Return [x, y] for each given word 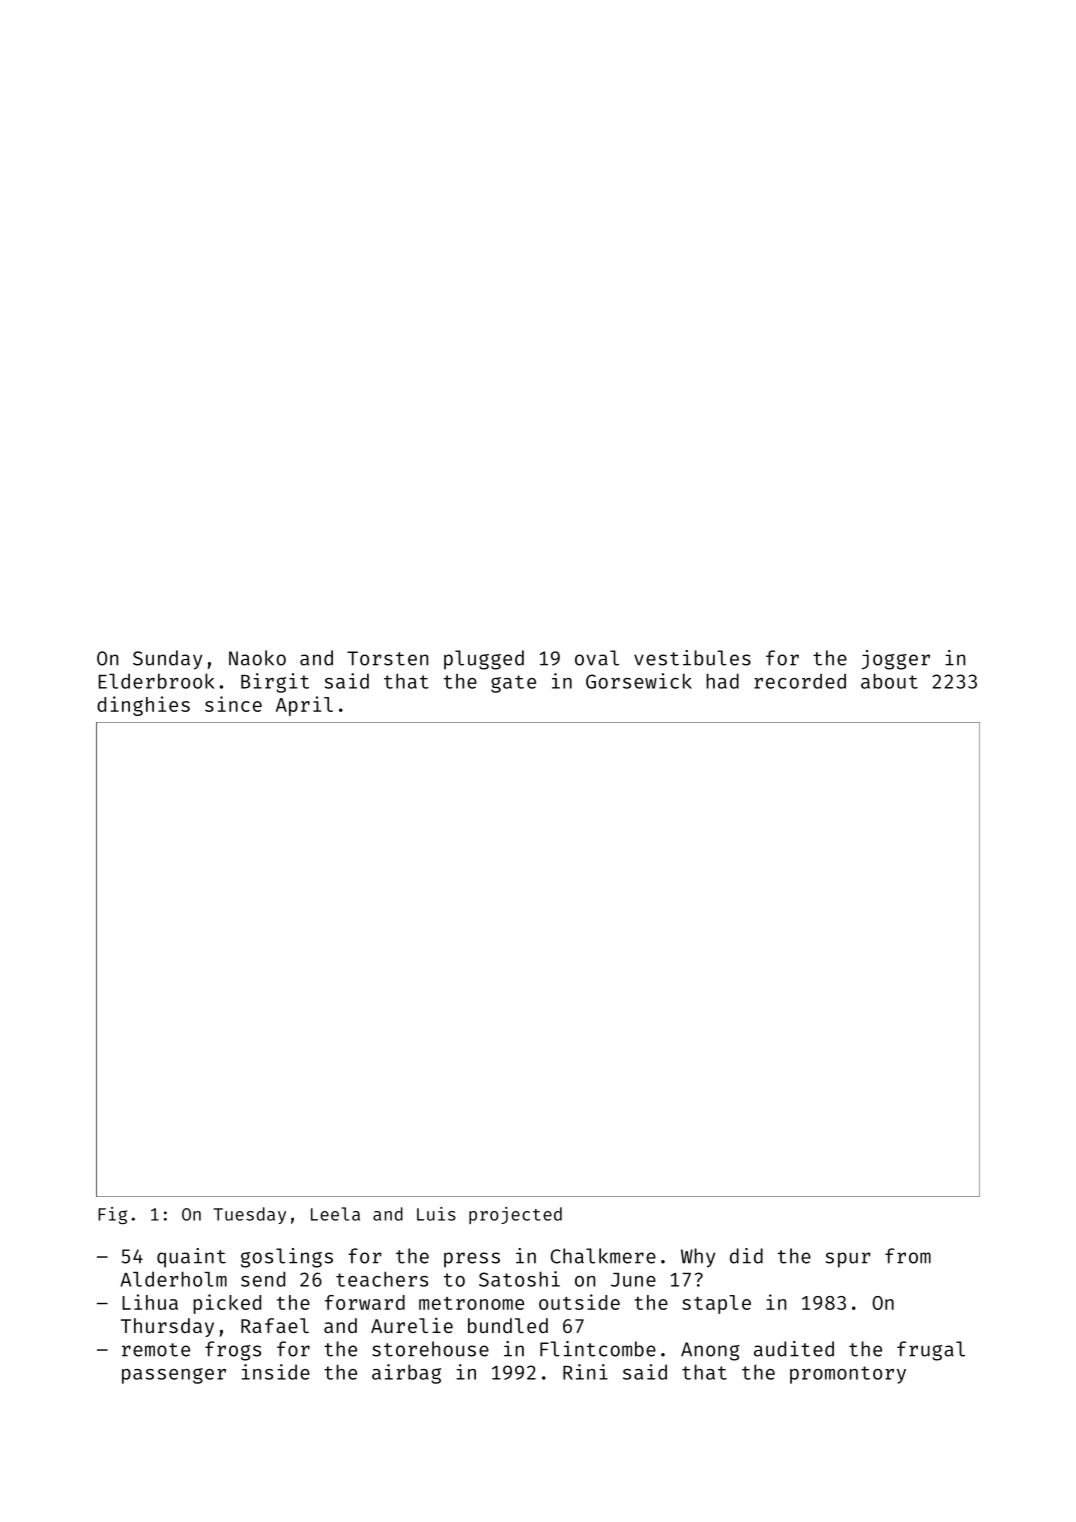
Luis [436, 1214]
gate [513, 684]
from [908, 1256]
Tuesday [250, 1215]
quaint [191, 1258]
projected [515, 1215]
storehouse [430, 1349]
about [889, 681]
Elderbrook [156, 681]
